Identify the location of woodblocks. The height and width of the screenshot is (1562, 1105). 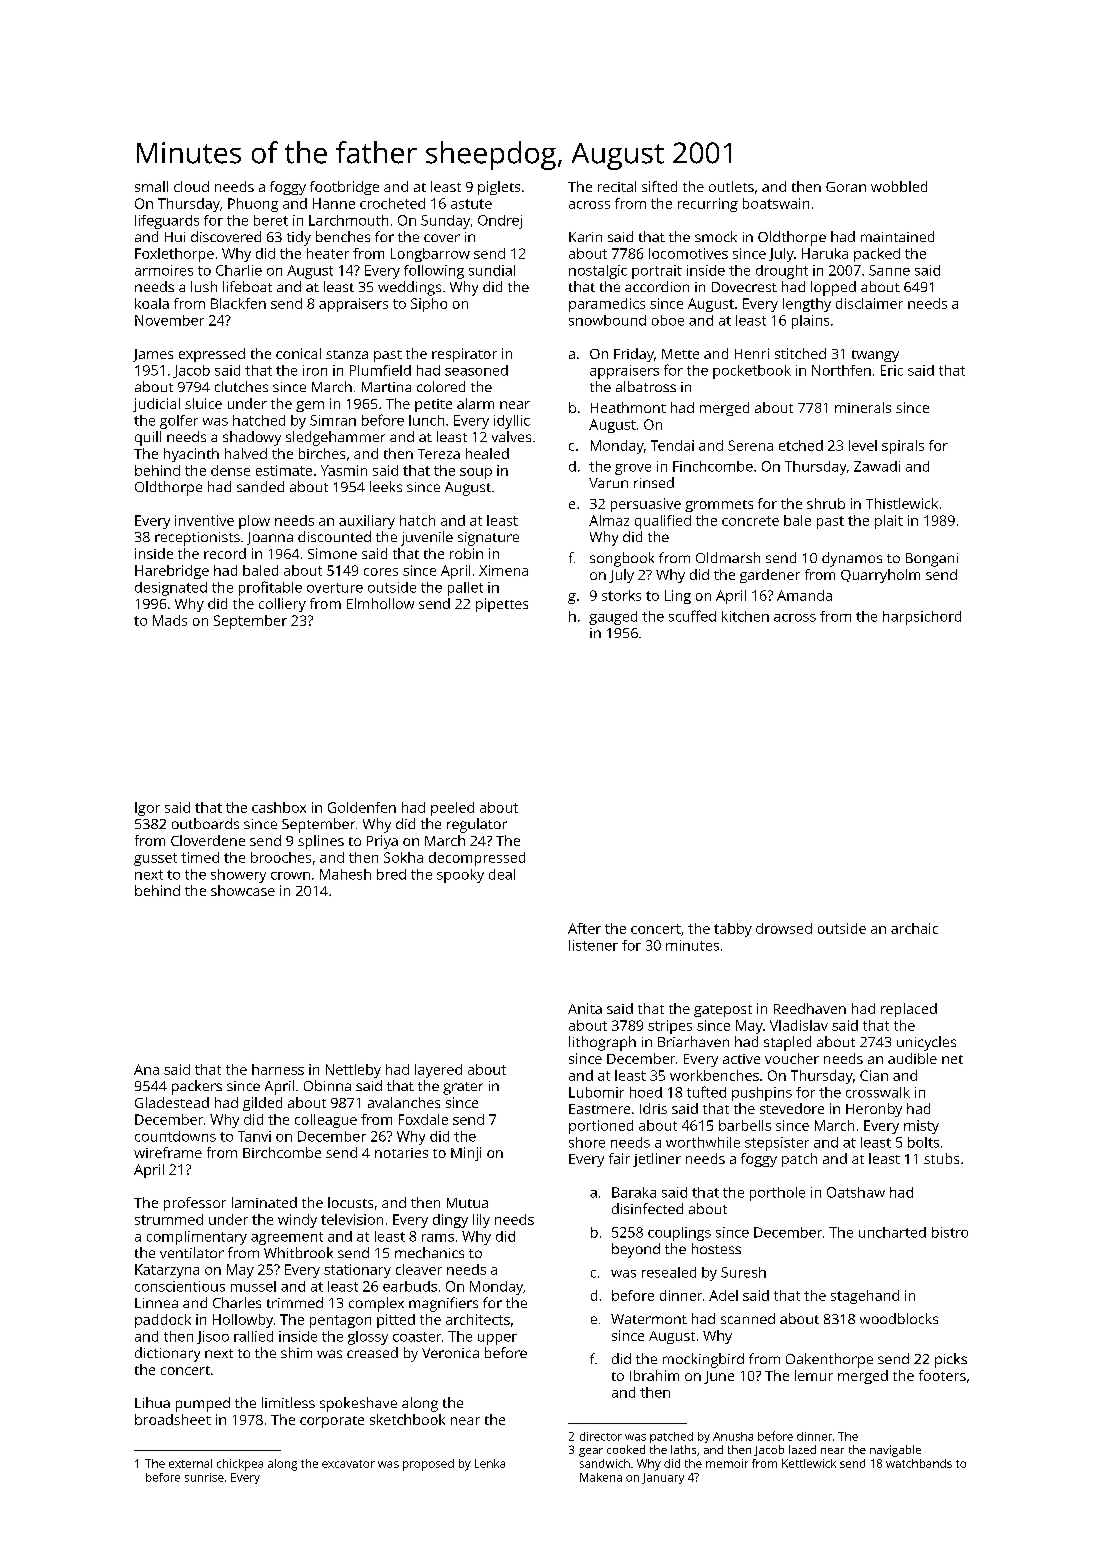
(899, 1318).
